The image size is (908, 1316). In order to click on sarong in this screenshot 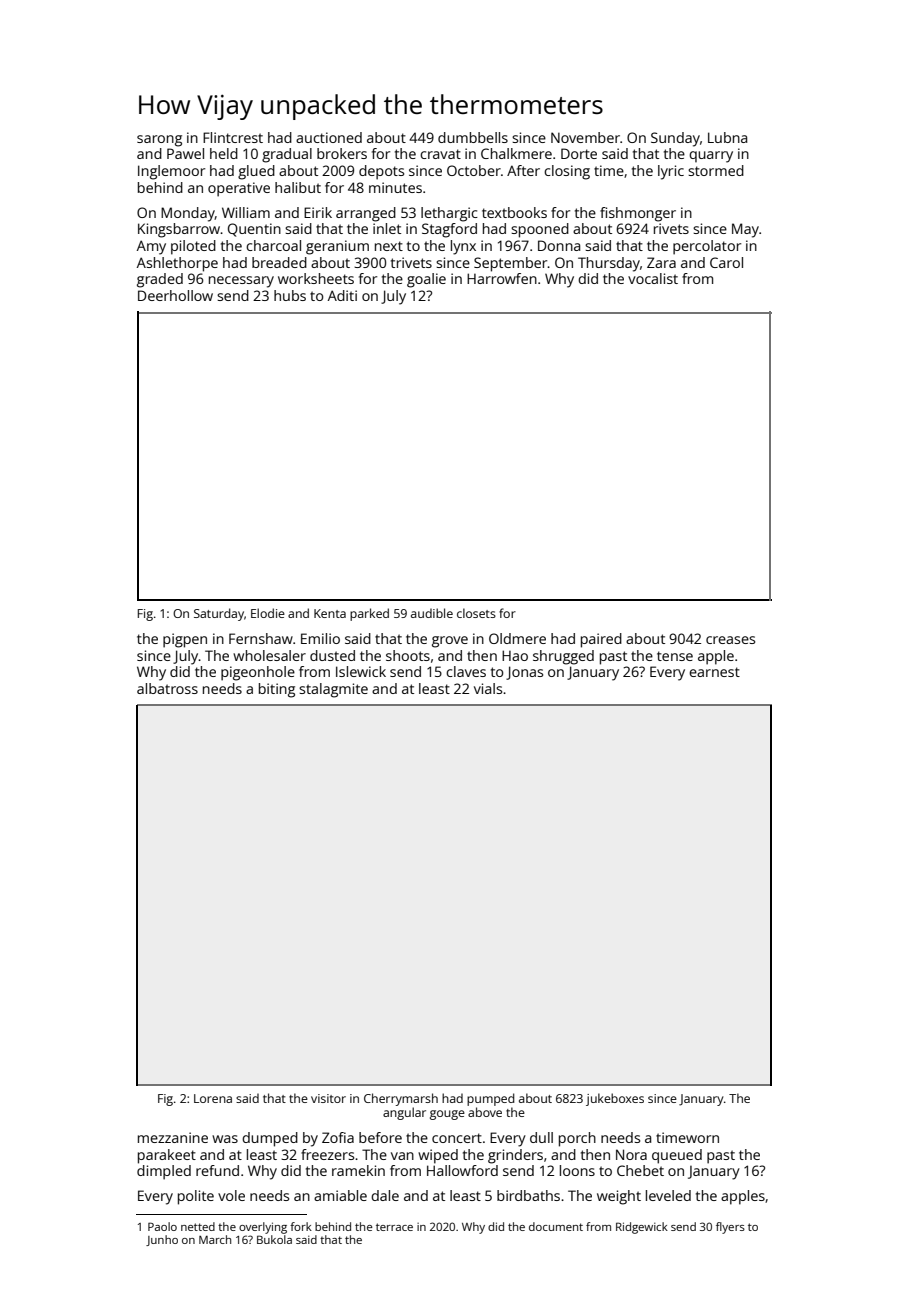, I will do `click(159, 141)`.
